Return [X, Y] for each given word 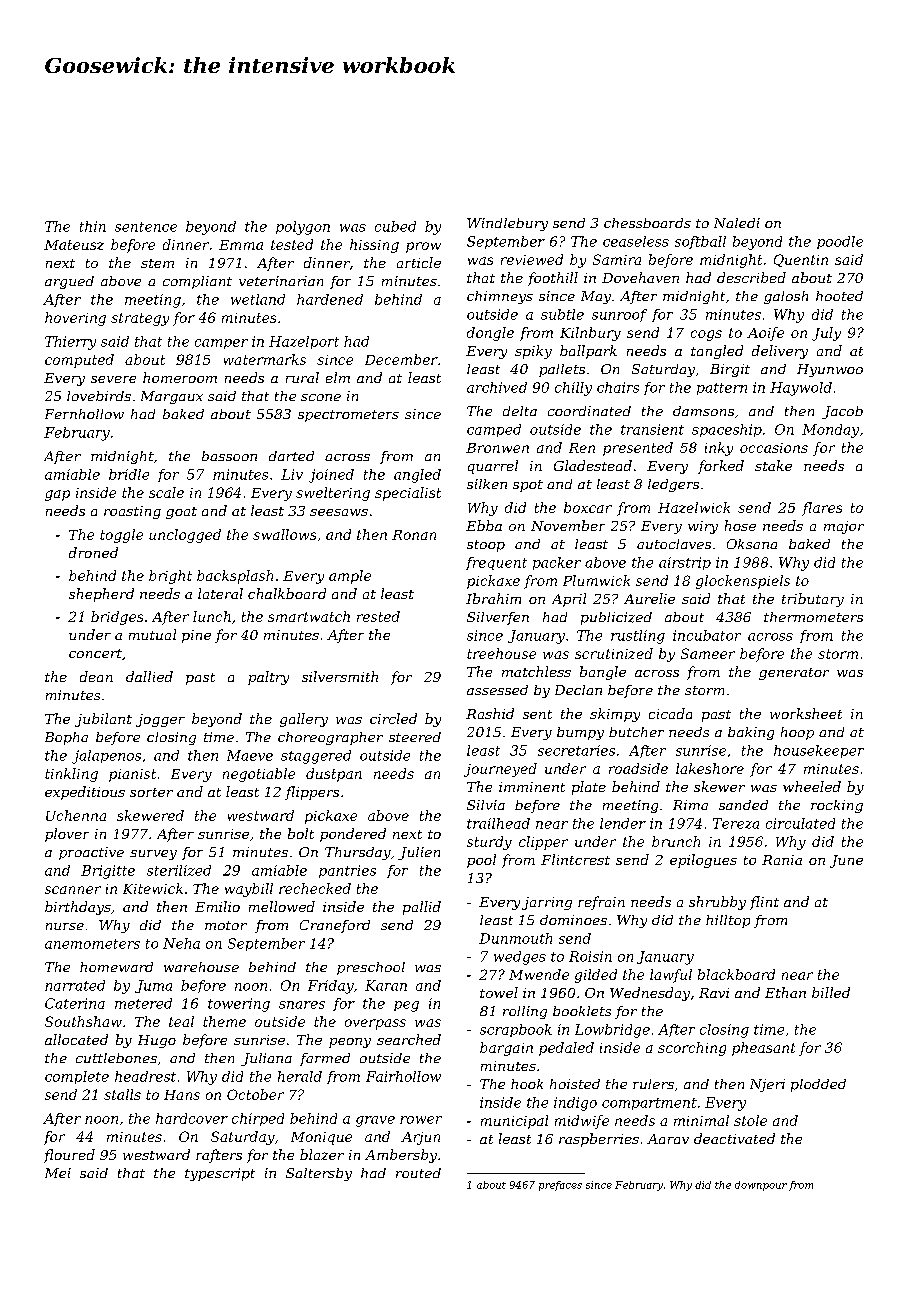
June [846, 861]
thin [93, 226]
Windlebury [507, 224]
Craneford [335, 926]
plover [67, 835]
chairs [618, 387]
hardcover [192, 1118]
